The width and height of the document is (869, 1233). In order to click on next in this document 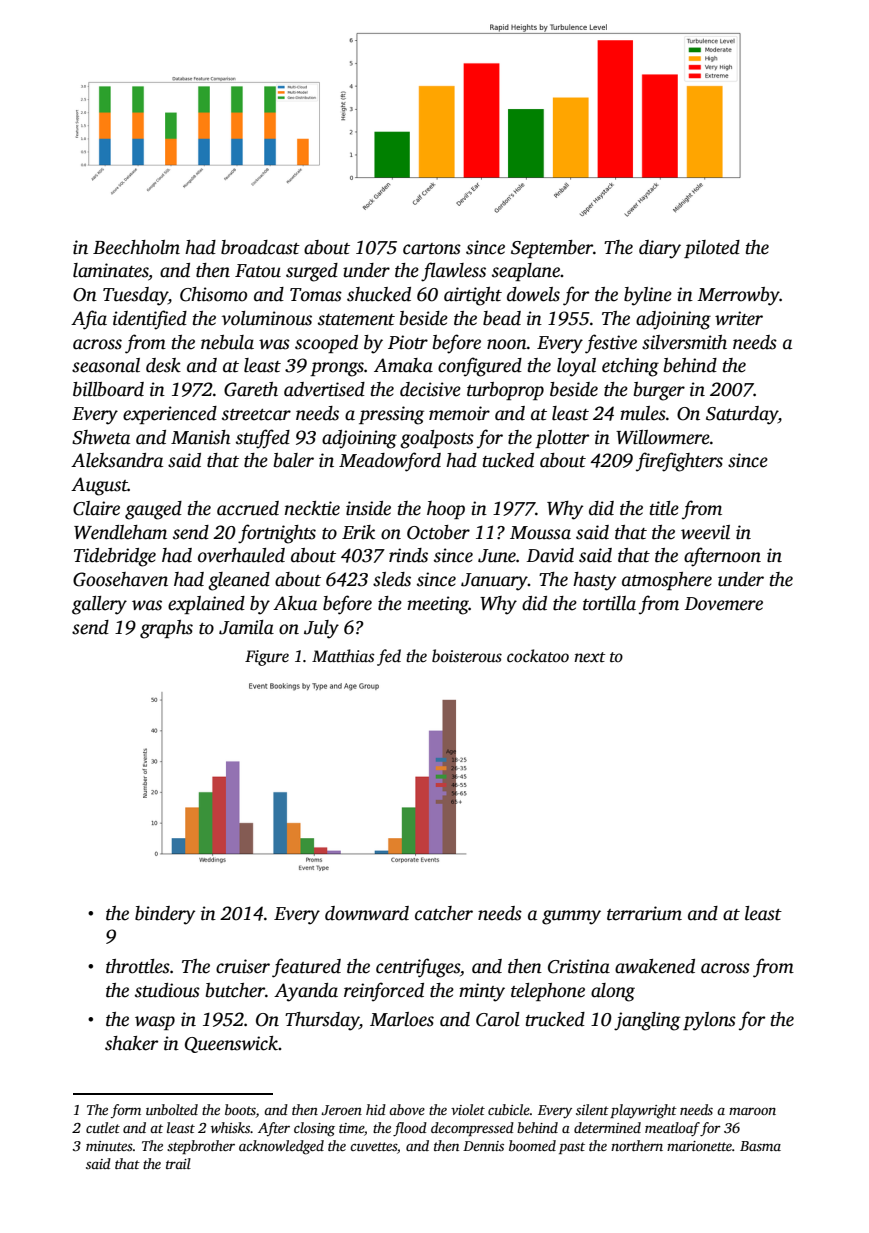, I will do `click(589, 657)`.
